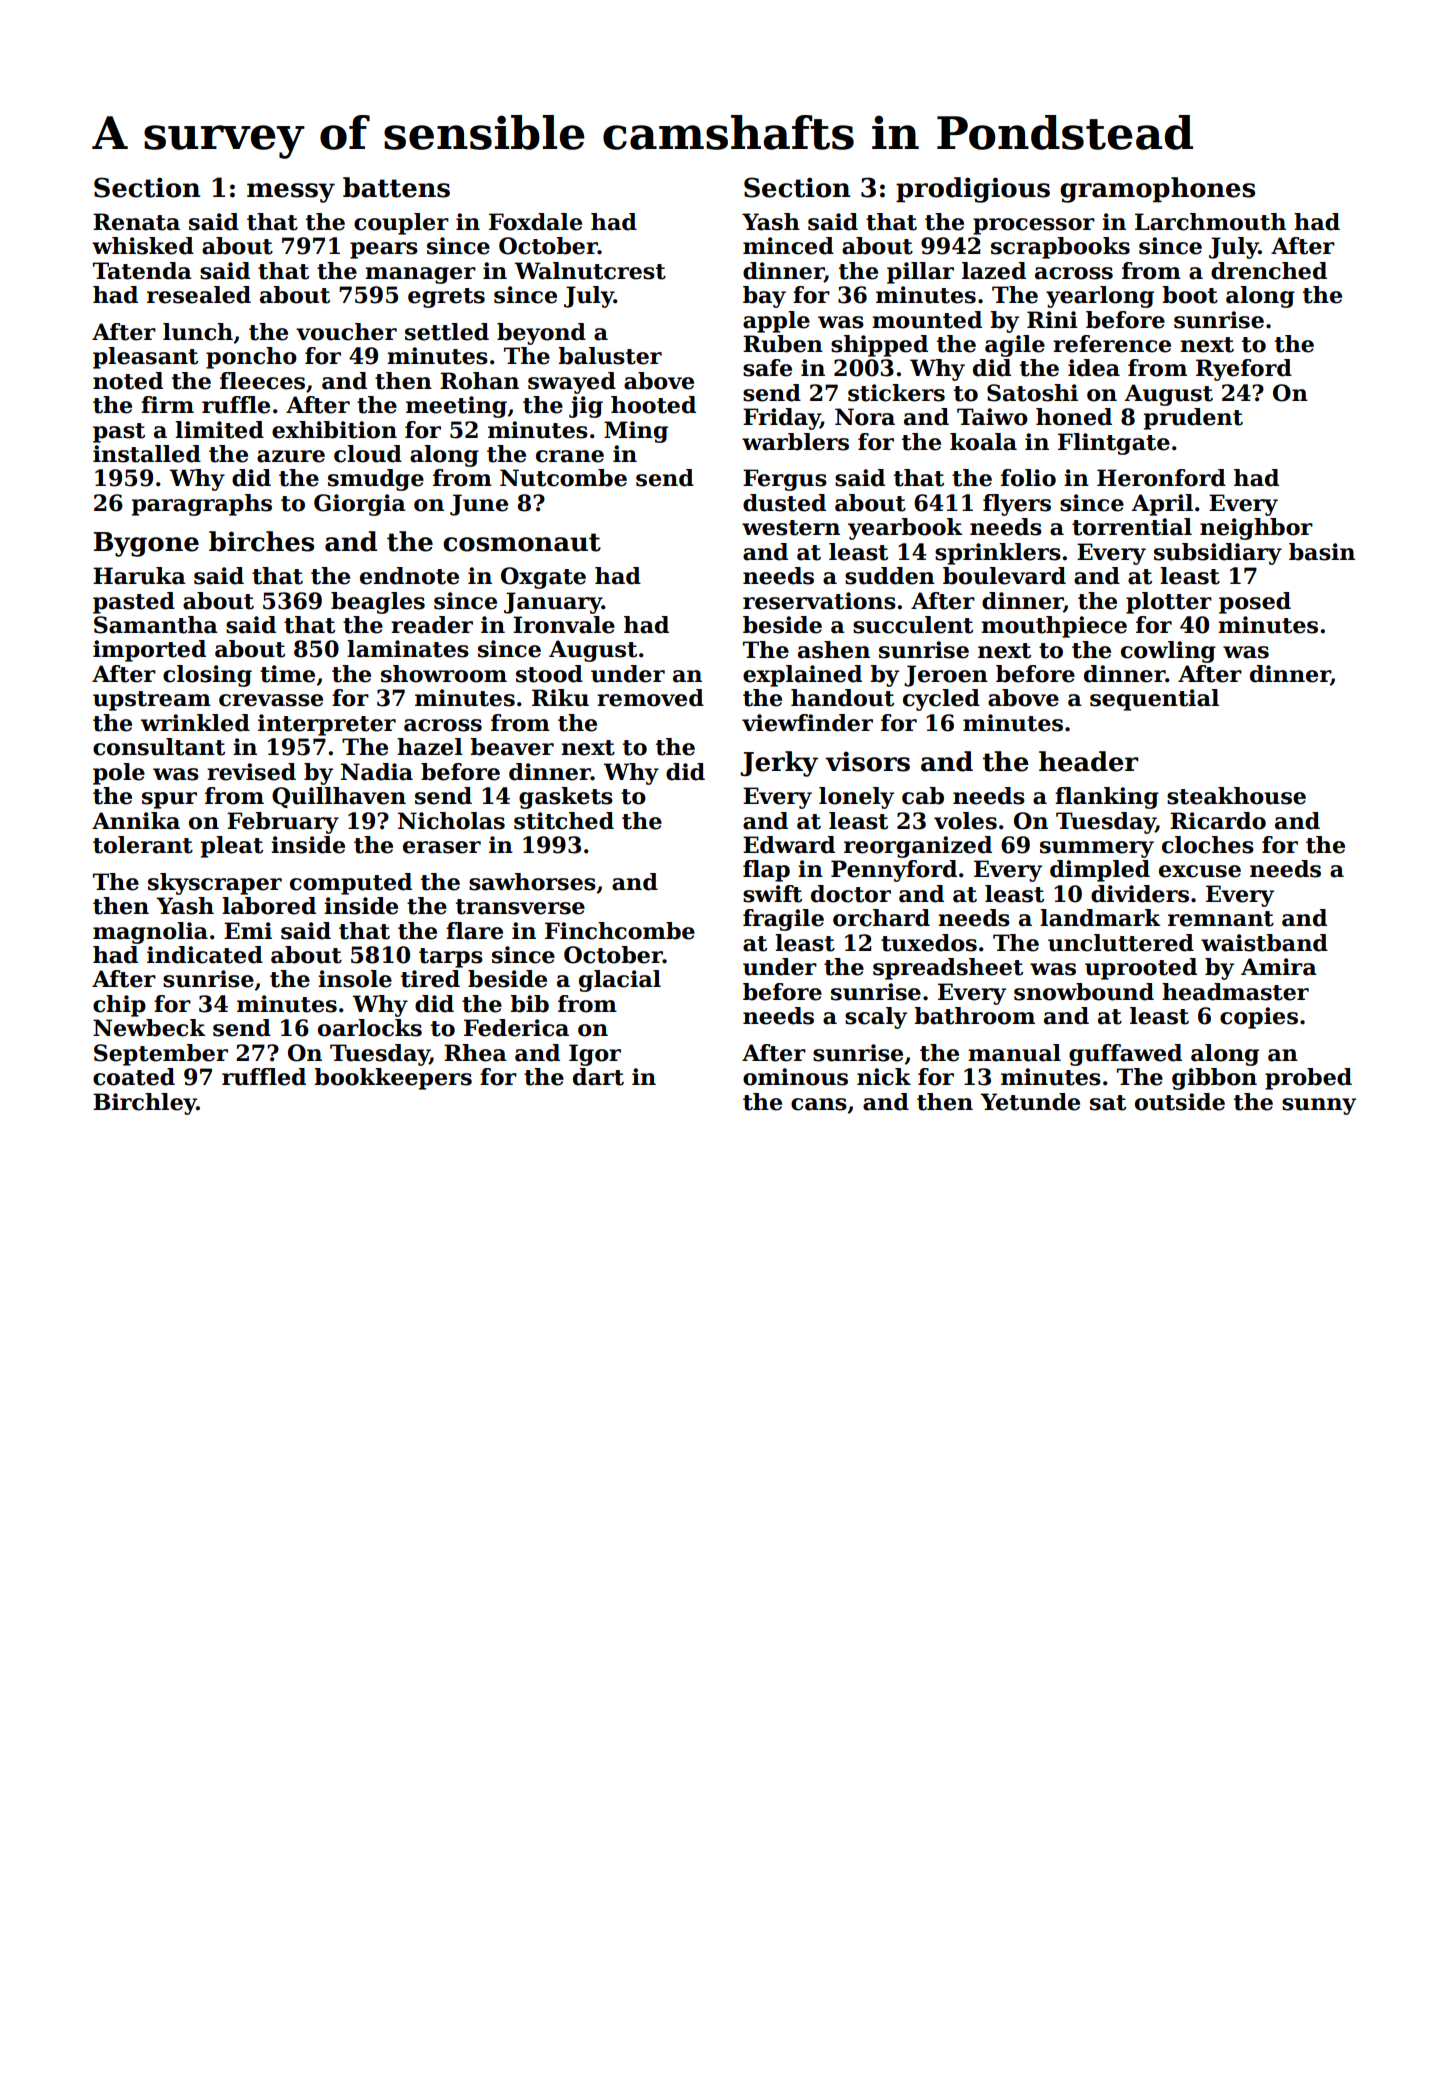 Image resolution: width=1450 pixels, height=2100 pixels. Describe the element at coordinates (396, 187) in the image. I see `battens` at that location.
